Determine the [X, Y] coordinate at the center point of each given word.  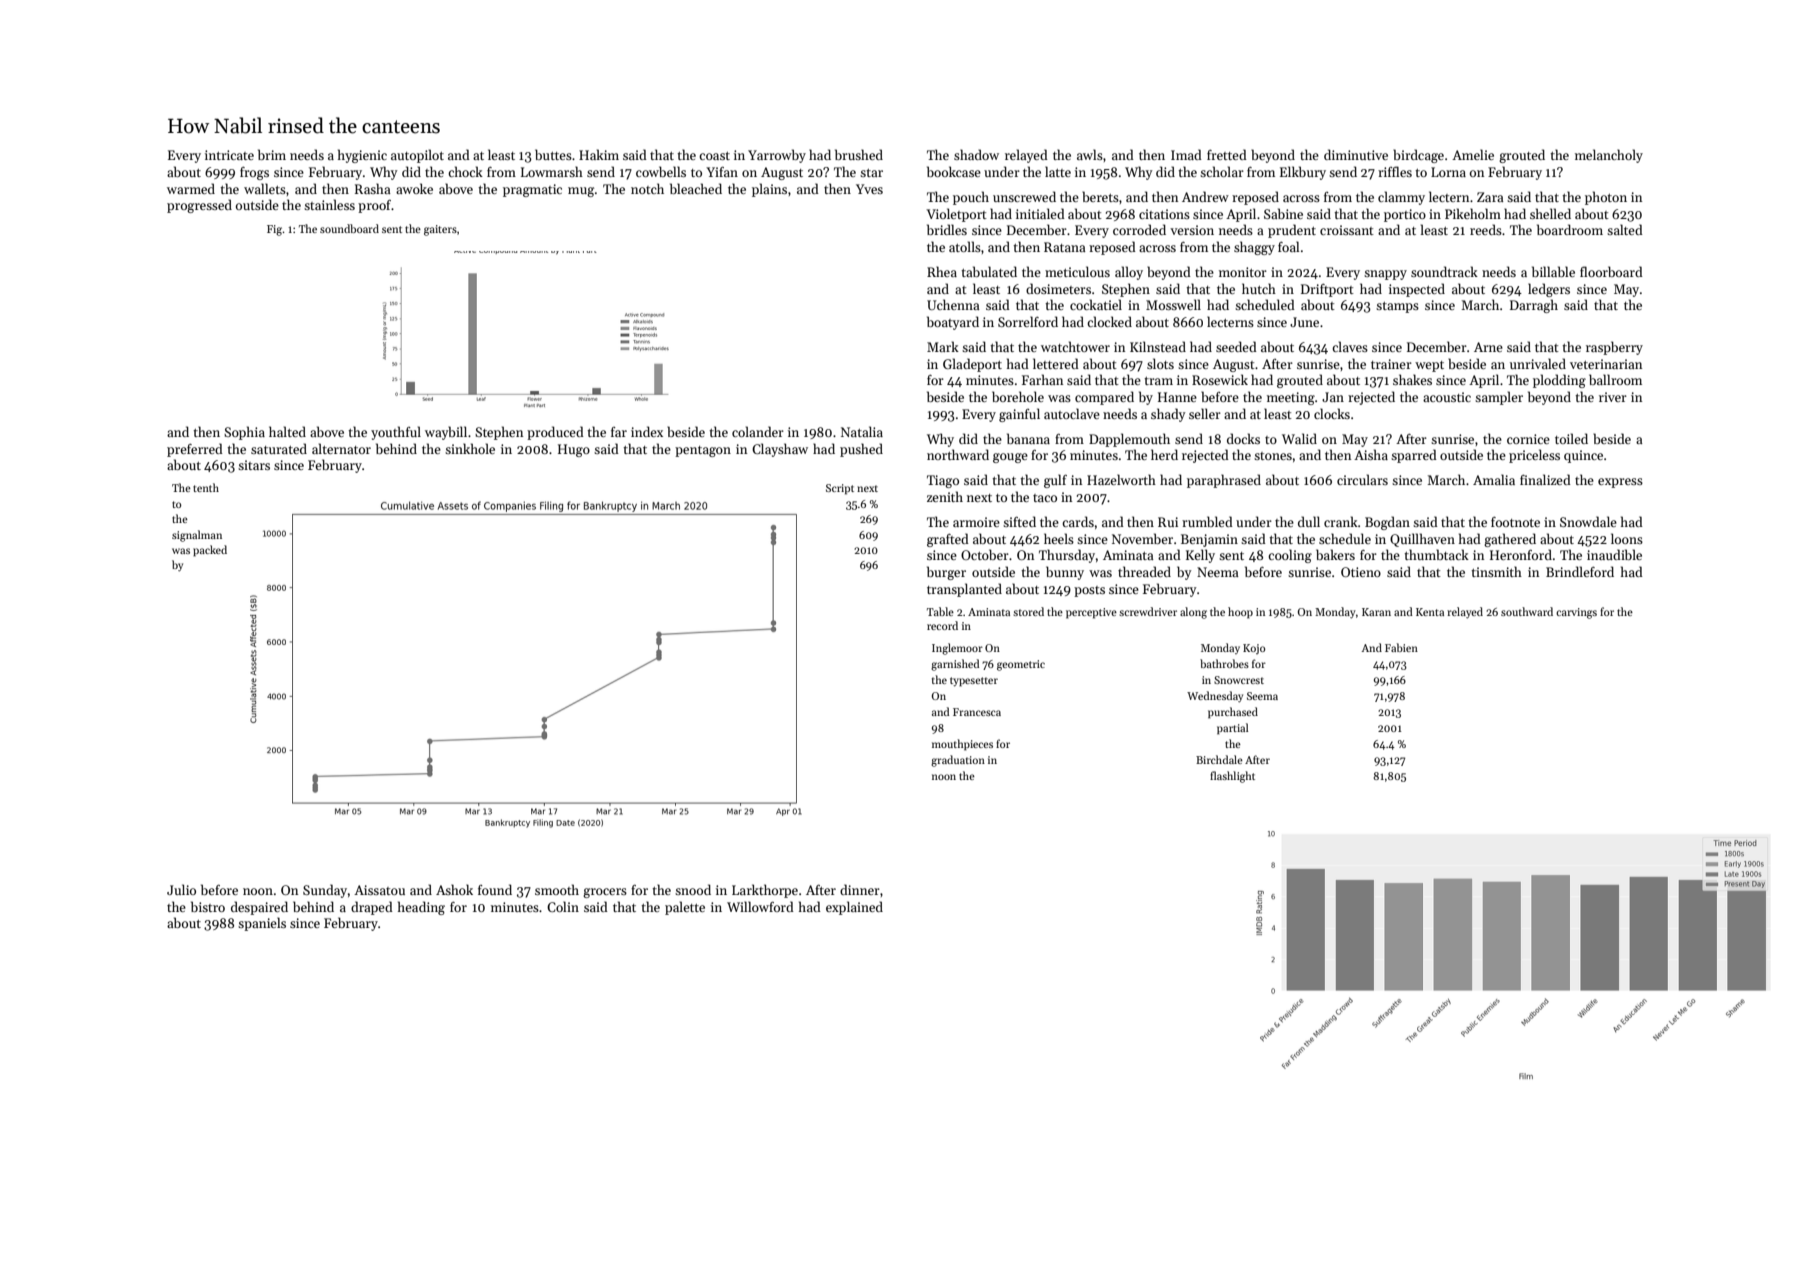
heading [421, 908]
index [647, 431]
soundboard [349, 228]
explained [854, 908]
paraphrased [1224, 481]
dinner [860, 889]
